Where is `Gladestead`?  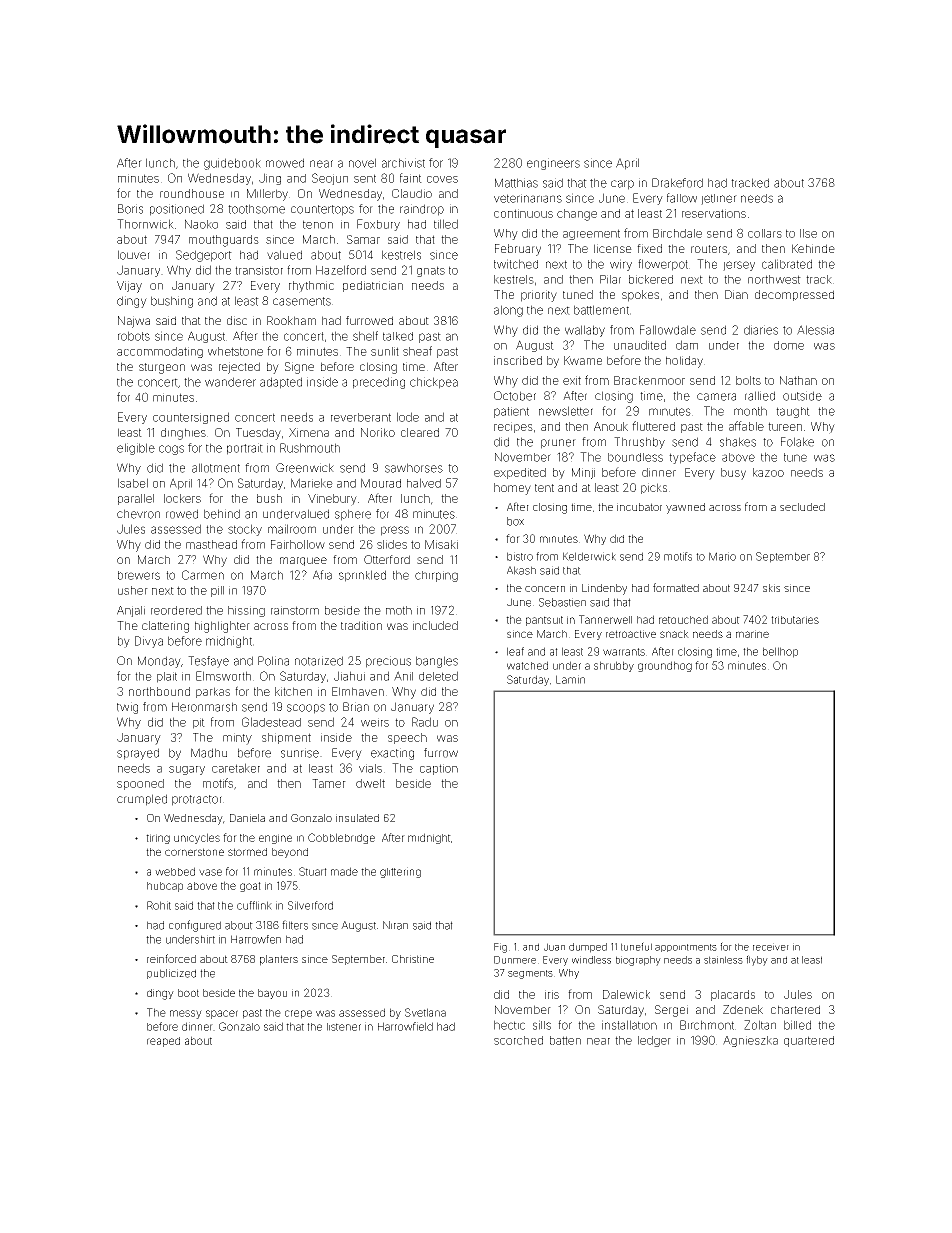
Gladestead is located at coordinates (271, 722).
